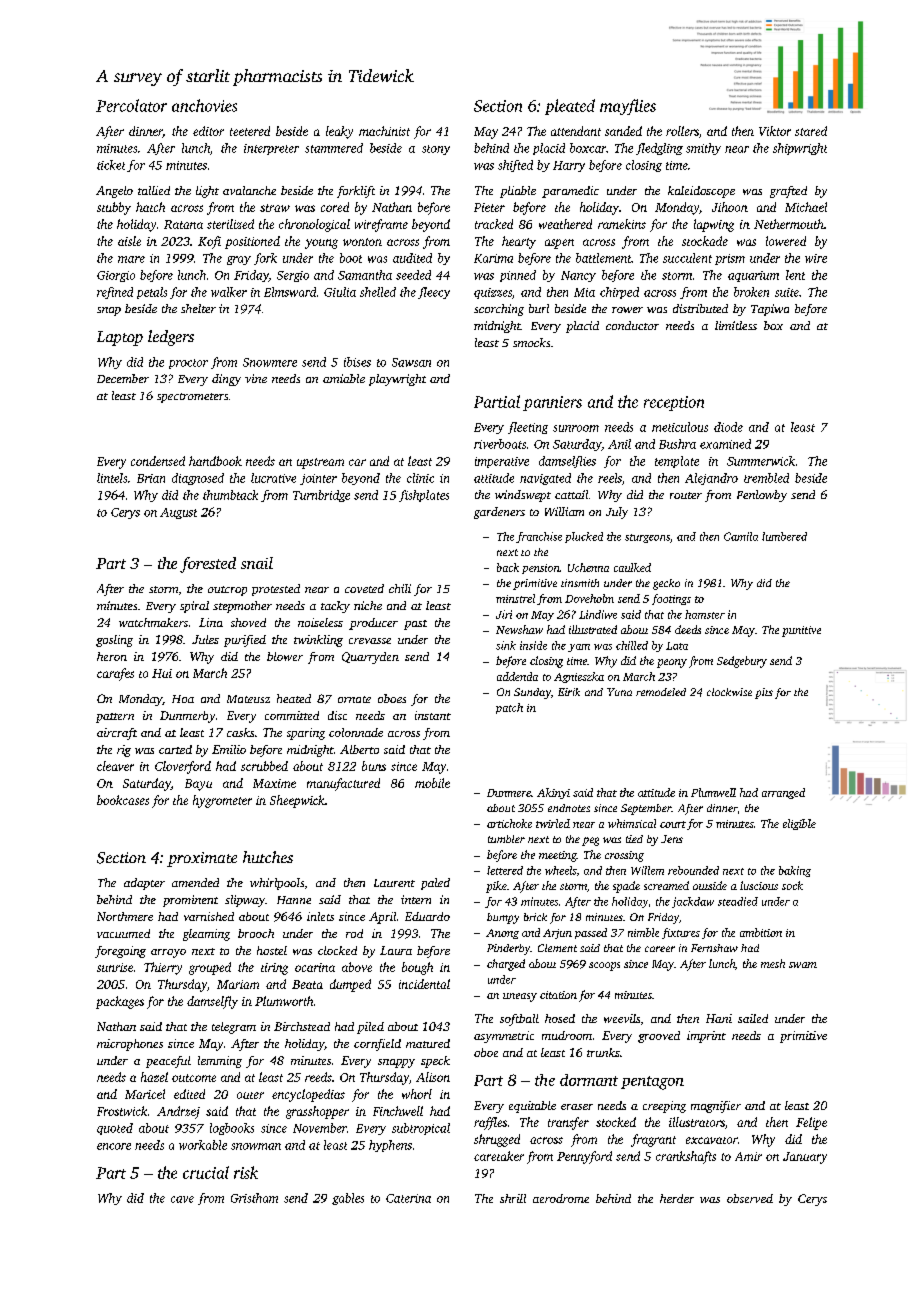 This document has height=1308, width=924. Describe the element at coordinates (215, 461) in the document. I see `handbook` at that location.
